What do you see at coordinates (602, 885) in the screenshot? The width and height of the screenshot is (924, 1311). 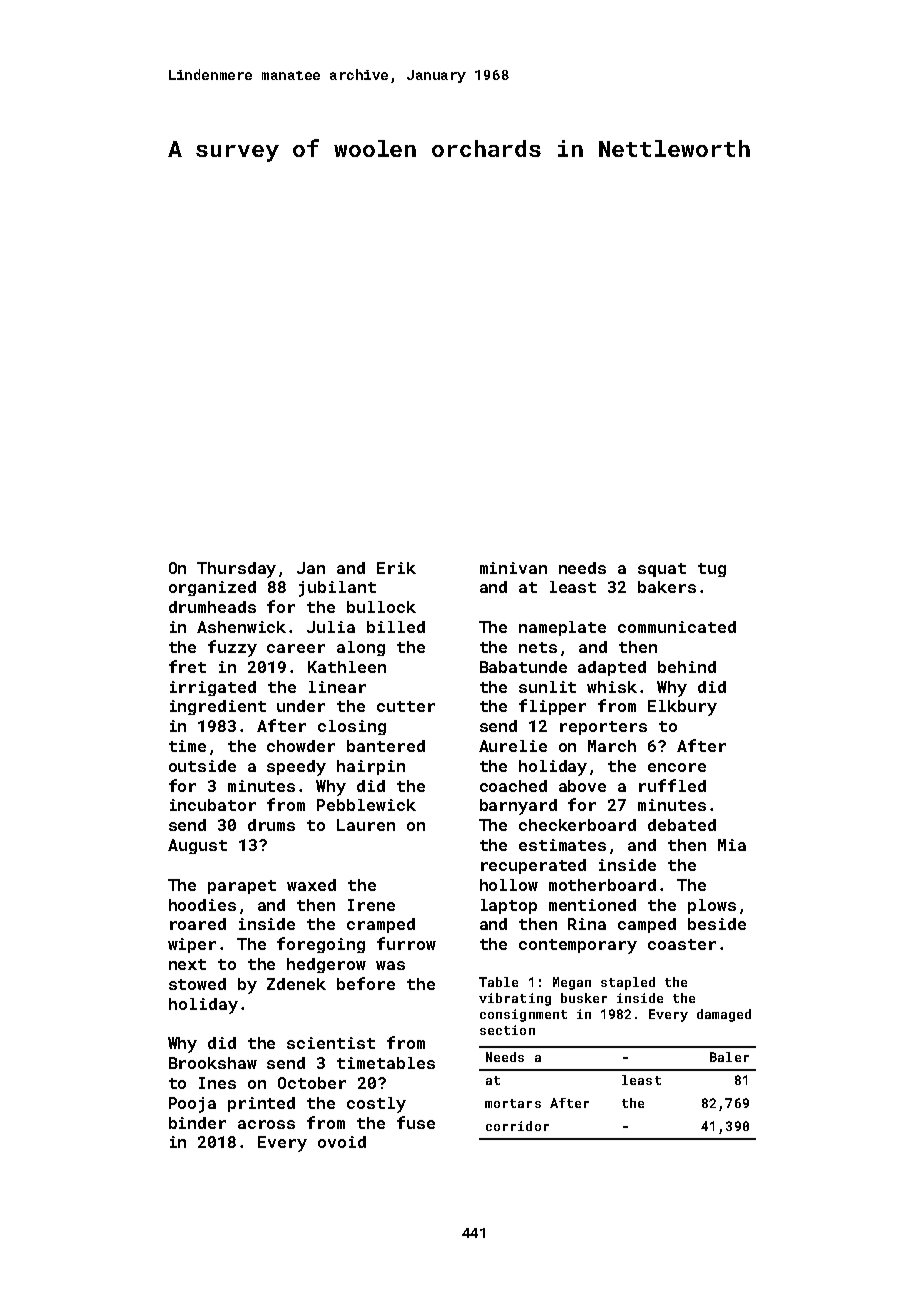 I see `motherboard` at bounding box center [602, 885].
